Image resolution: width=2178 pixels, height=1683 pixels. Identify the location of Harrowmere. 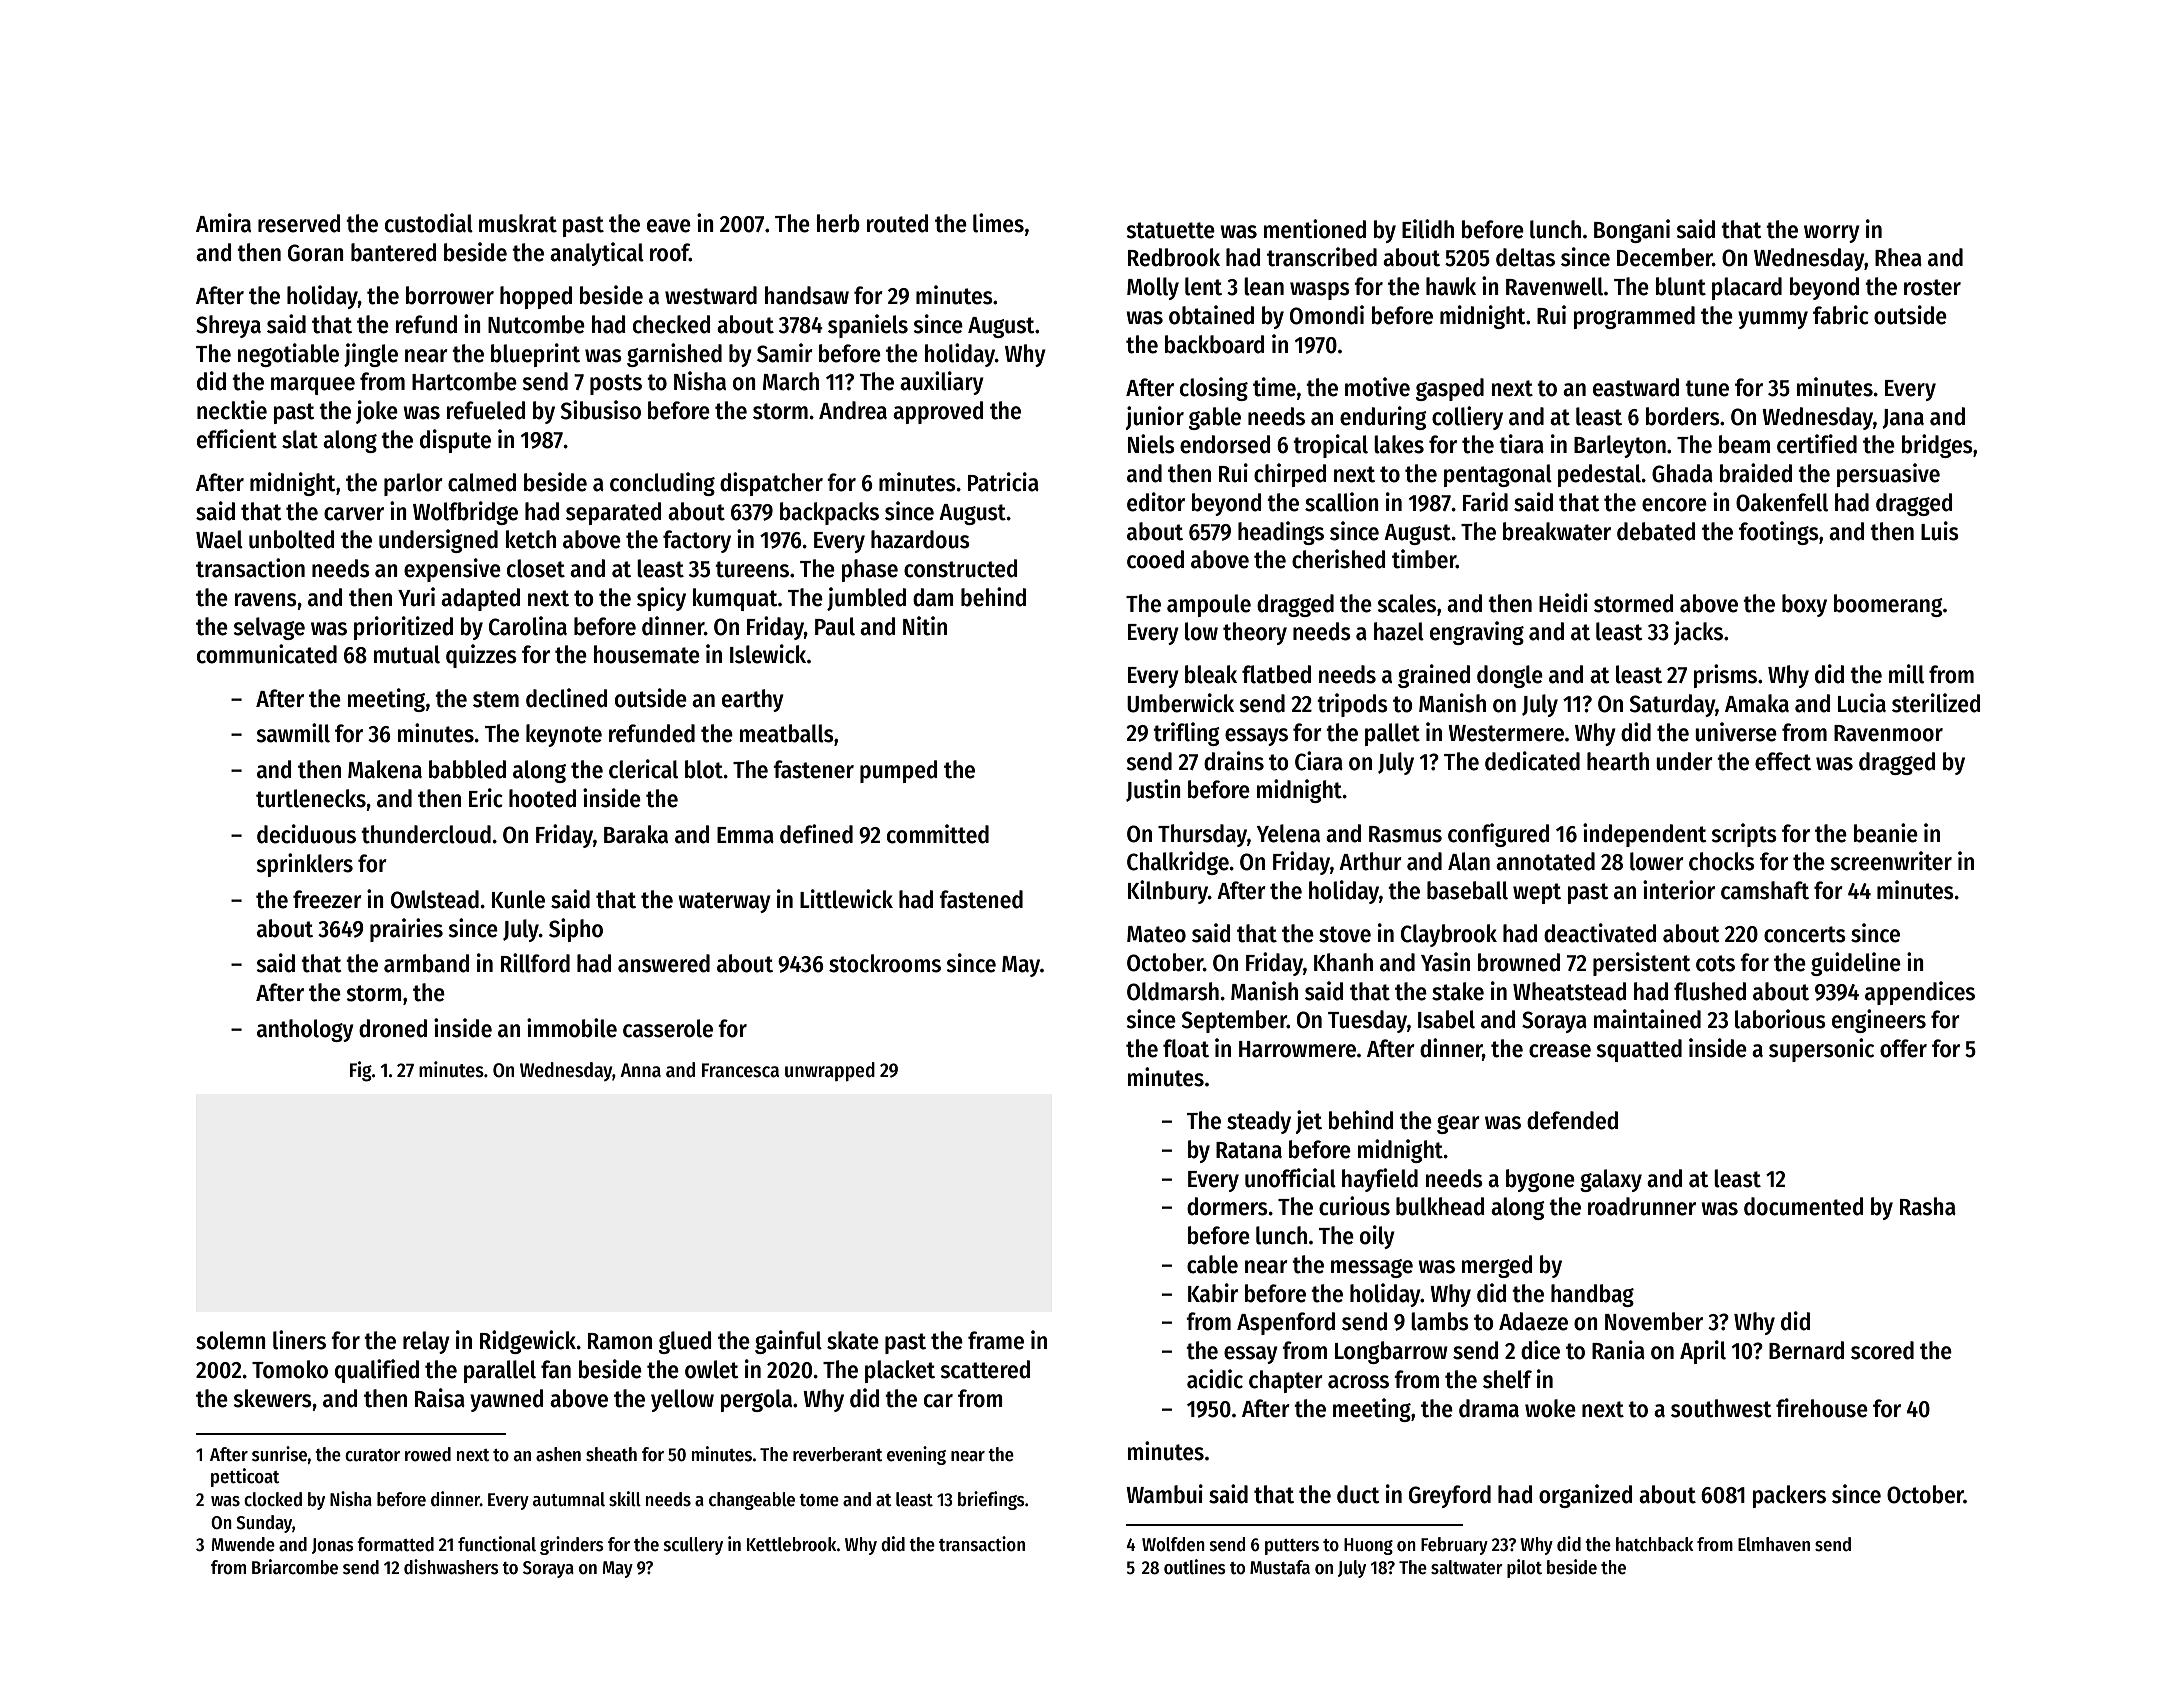
(1297, 1049).
